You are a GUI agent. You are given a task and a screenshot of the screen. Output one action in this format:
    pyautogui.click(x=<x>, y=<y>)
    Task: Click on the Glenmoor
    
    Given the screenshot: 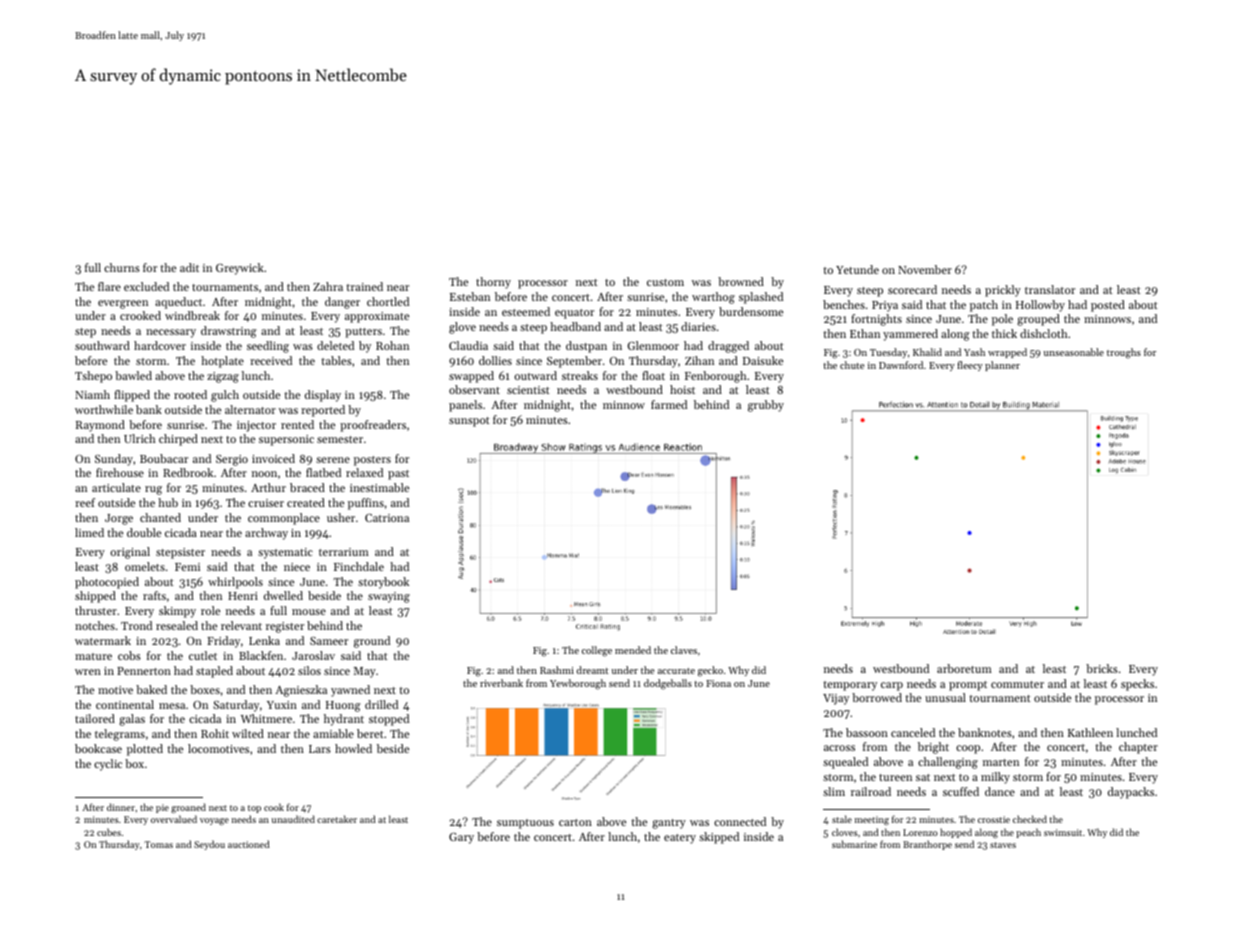 What is the action you would take?
    pyautogui.click(x=653, y=345)
